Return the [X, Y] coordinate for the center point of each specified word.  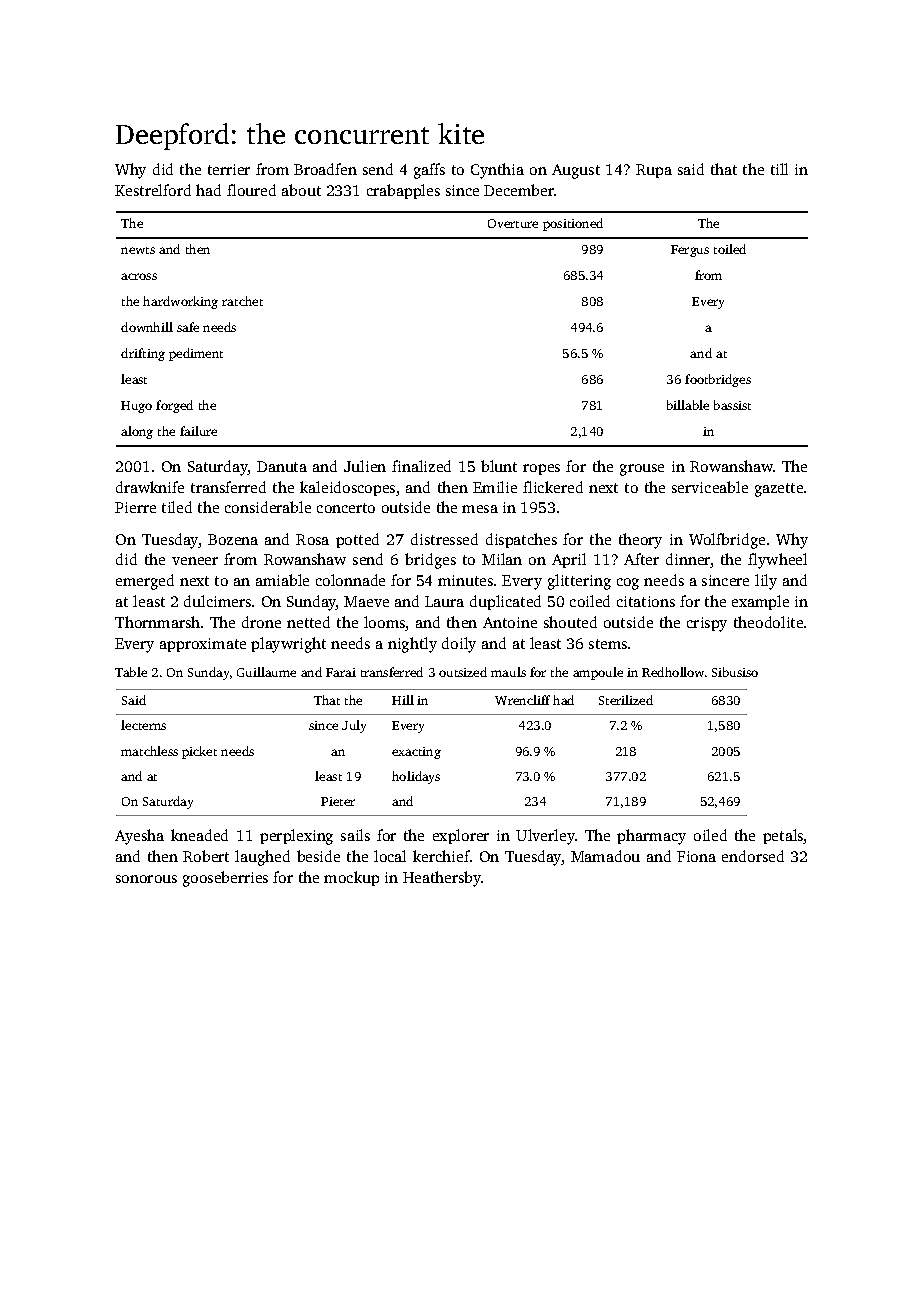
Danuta [282, 466]
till [779, 169]
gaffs [429, 171]
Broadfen [325, 169]
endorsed [753, 856]
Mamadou [605, 856]
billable [688, 405]
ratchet [242, 301]
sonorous [146, 879]
